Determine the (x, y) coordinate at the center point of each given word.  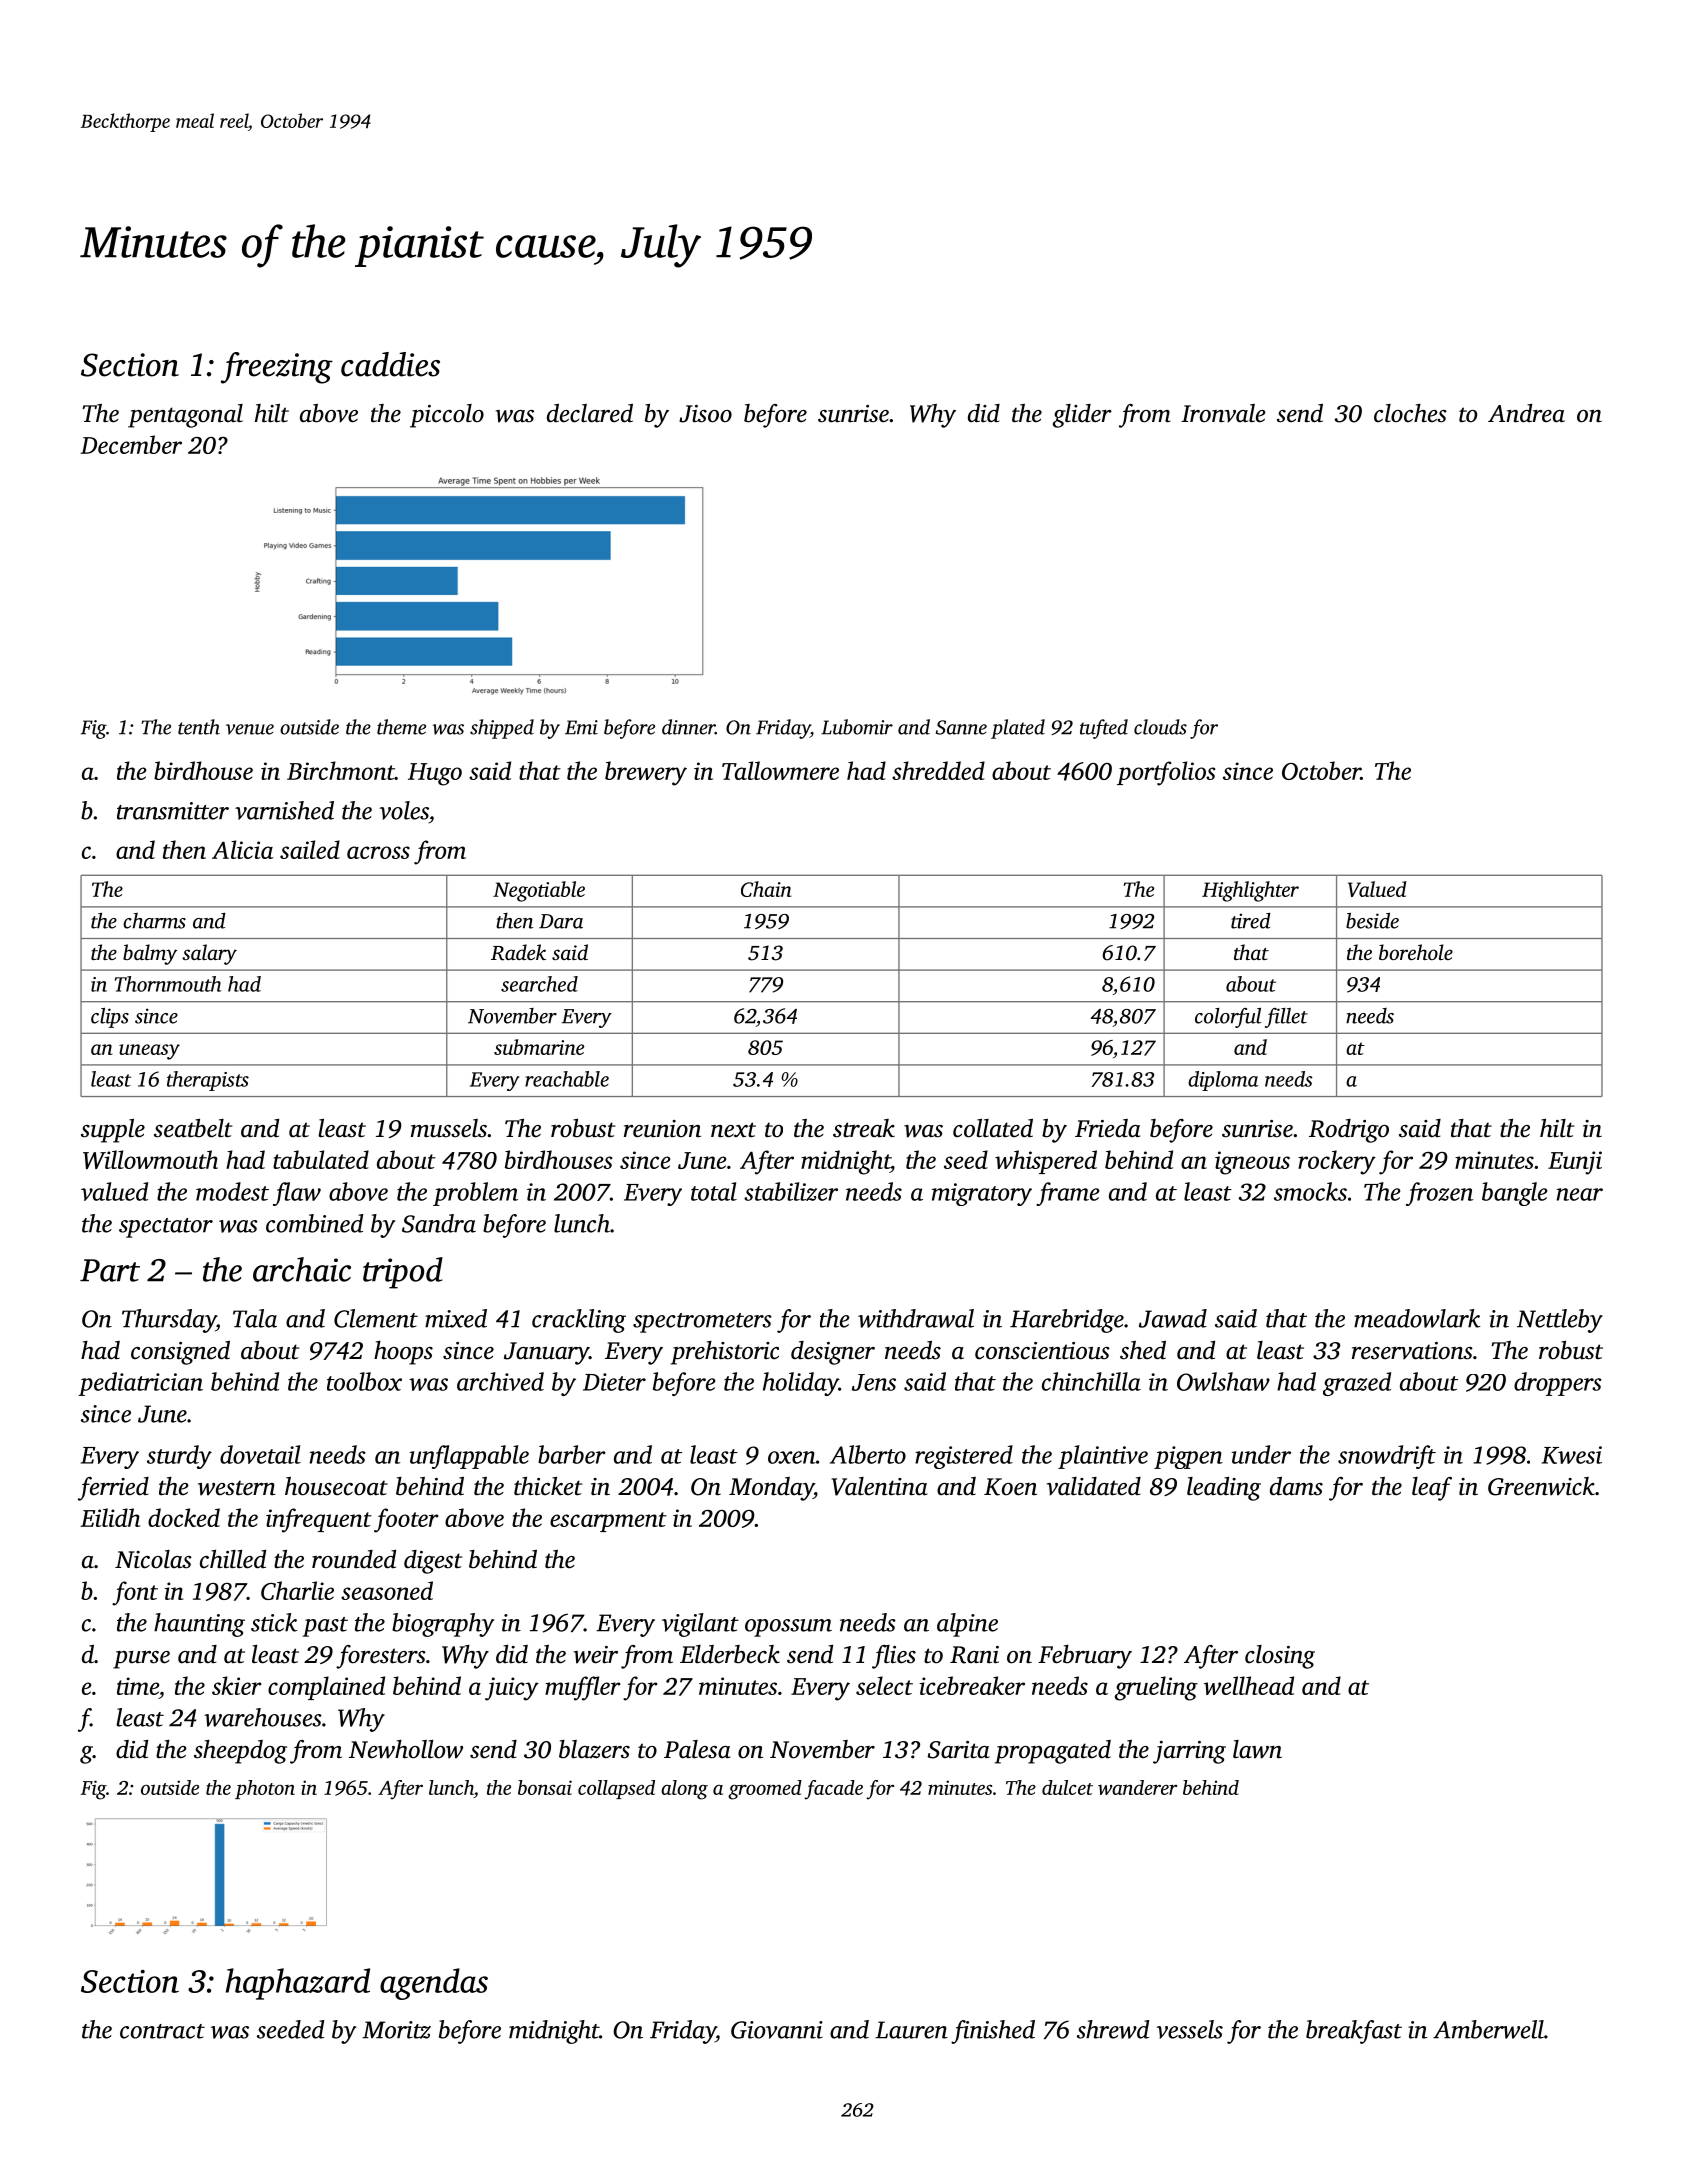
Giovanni (777, 2030)
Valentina (879, 1486)
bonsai (545, 1787)
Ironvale (1223, 413)
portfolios (1166, 773)
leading (1224, 1489)
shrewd (1113, 2029)
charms (154, 921)
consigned (180, 1353)
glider (1082, 416)
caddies (390, 364)
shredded (938, 770)
